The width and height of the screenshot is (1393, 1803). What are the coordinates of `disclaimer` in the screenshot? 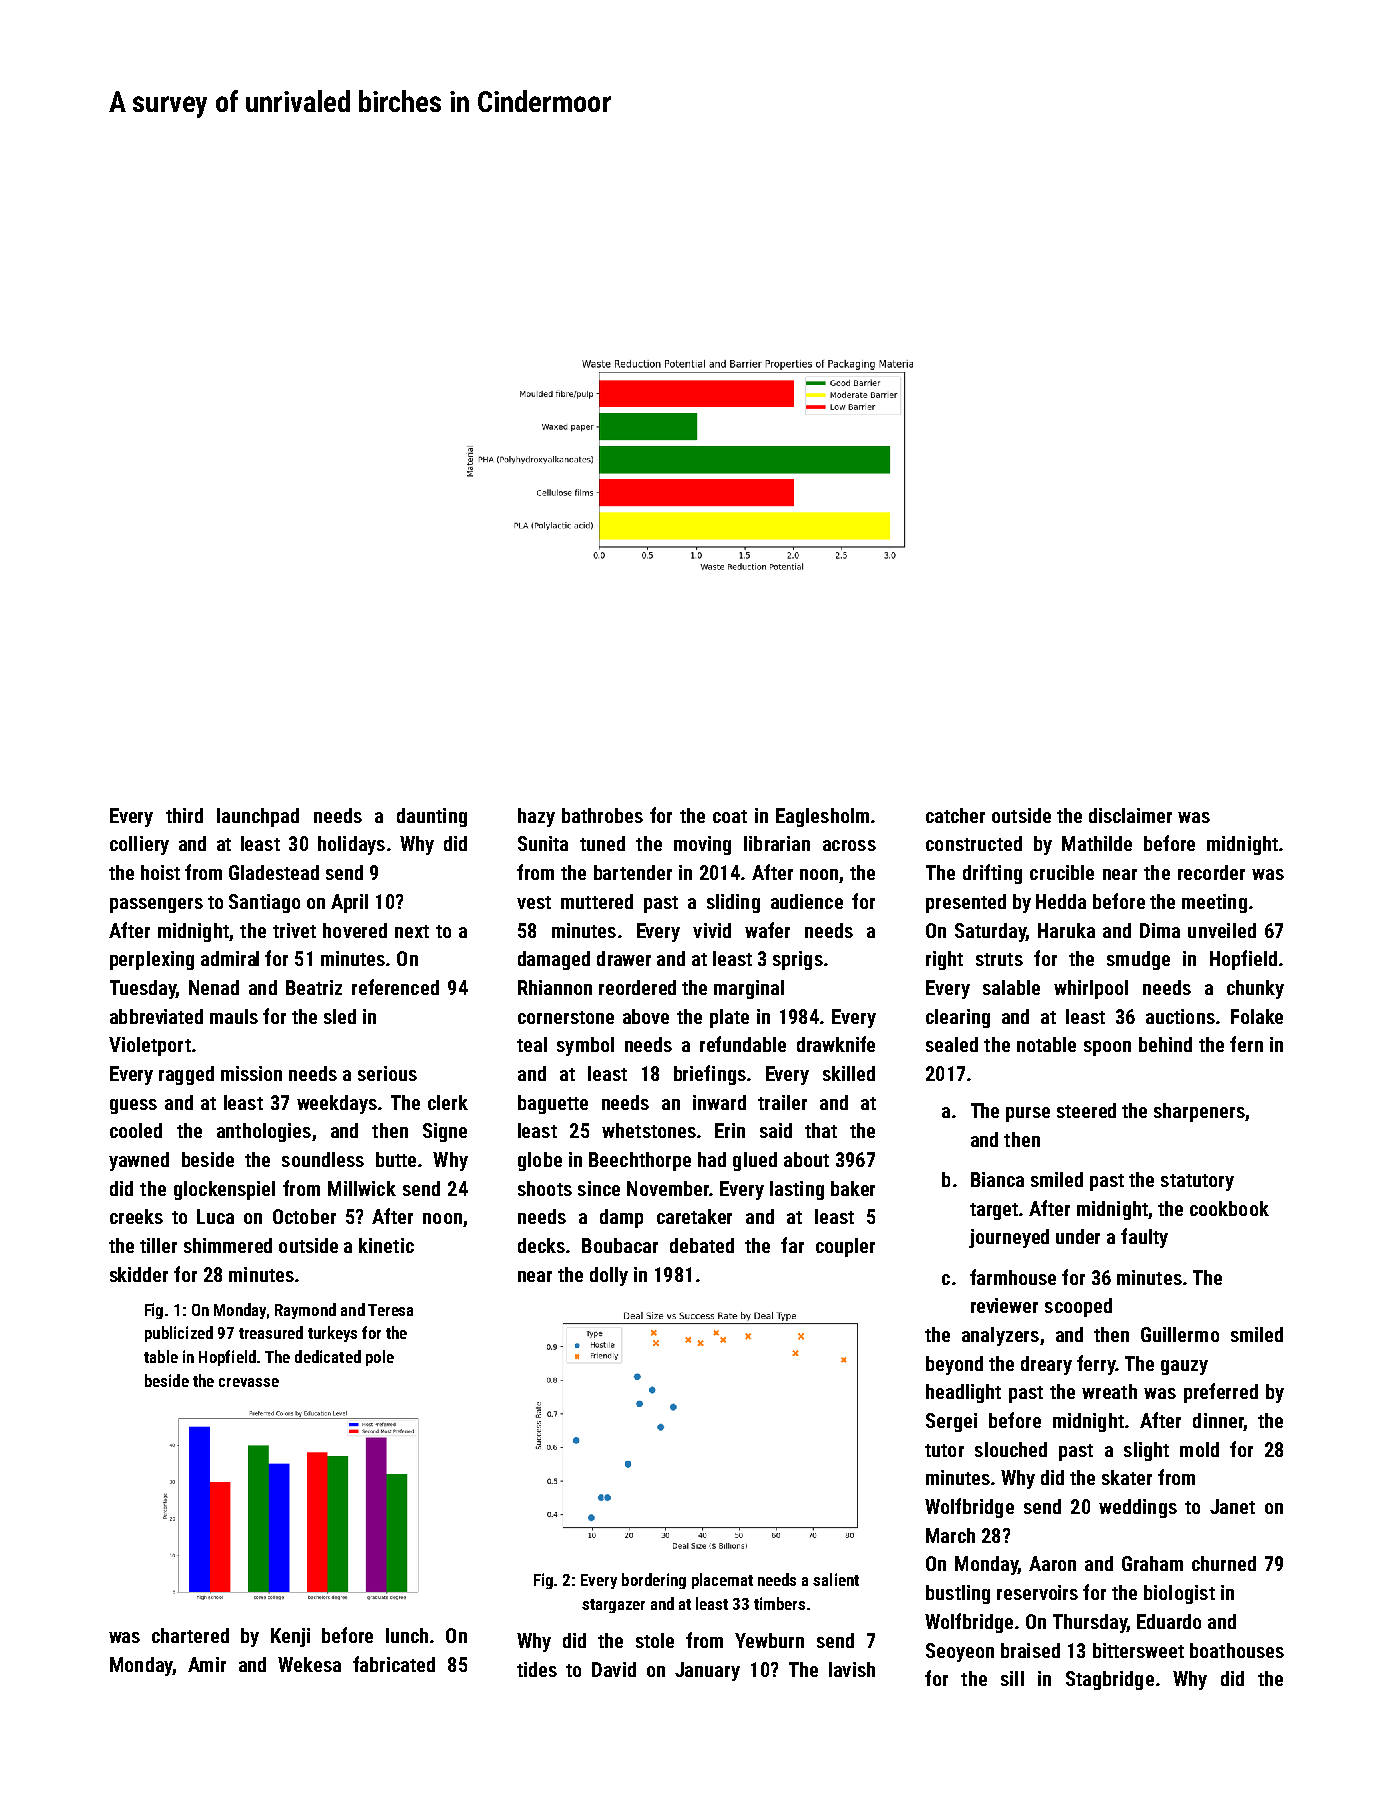 It's located at (1130, 815).
